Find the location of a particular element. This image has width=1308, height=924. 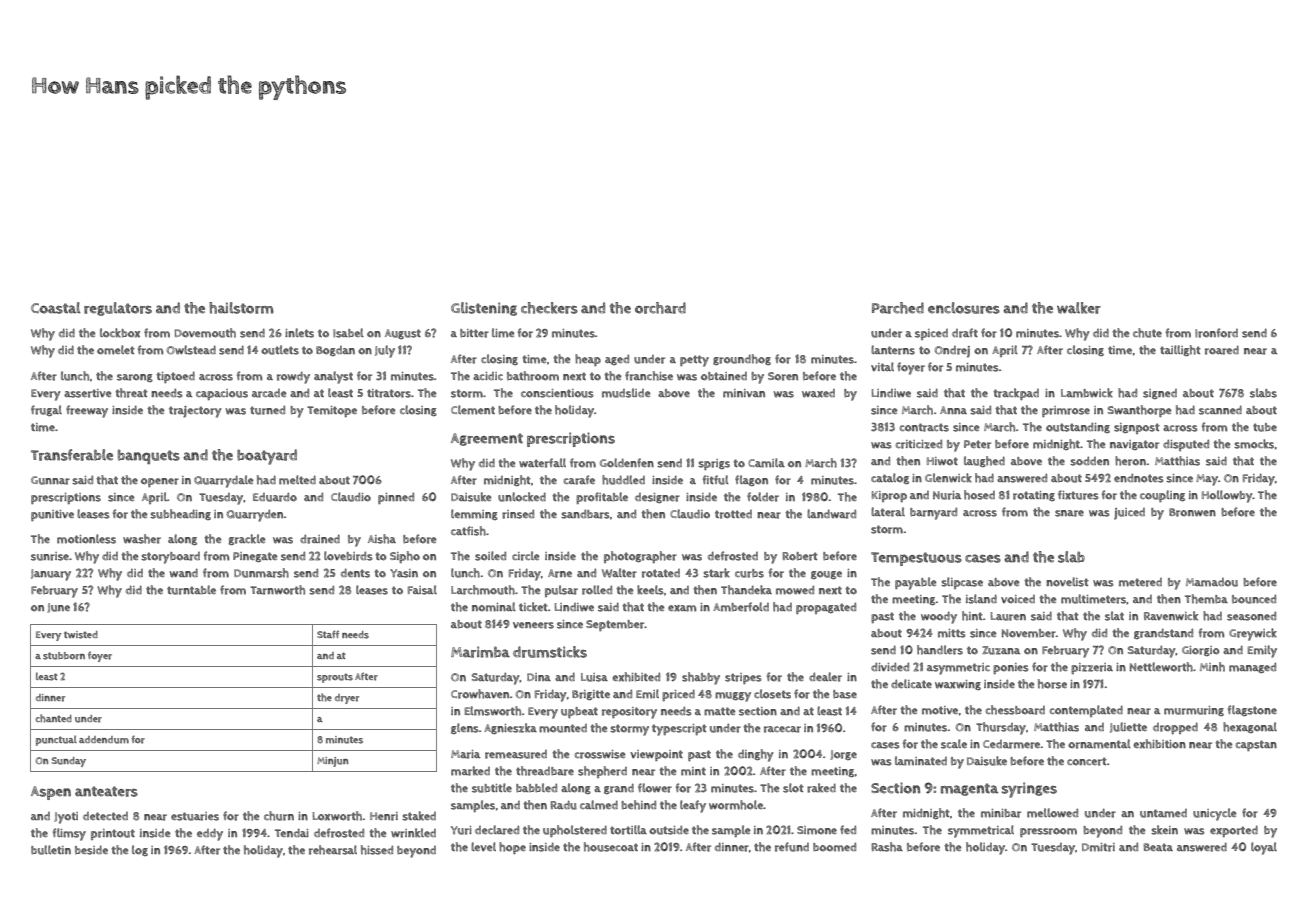

wand is located at coordinates (183, 573).
